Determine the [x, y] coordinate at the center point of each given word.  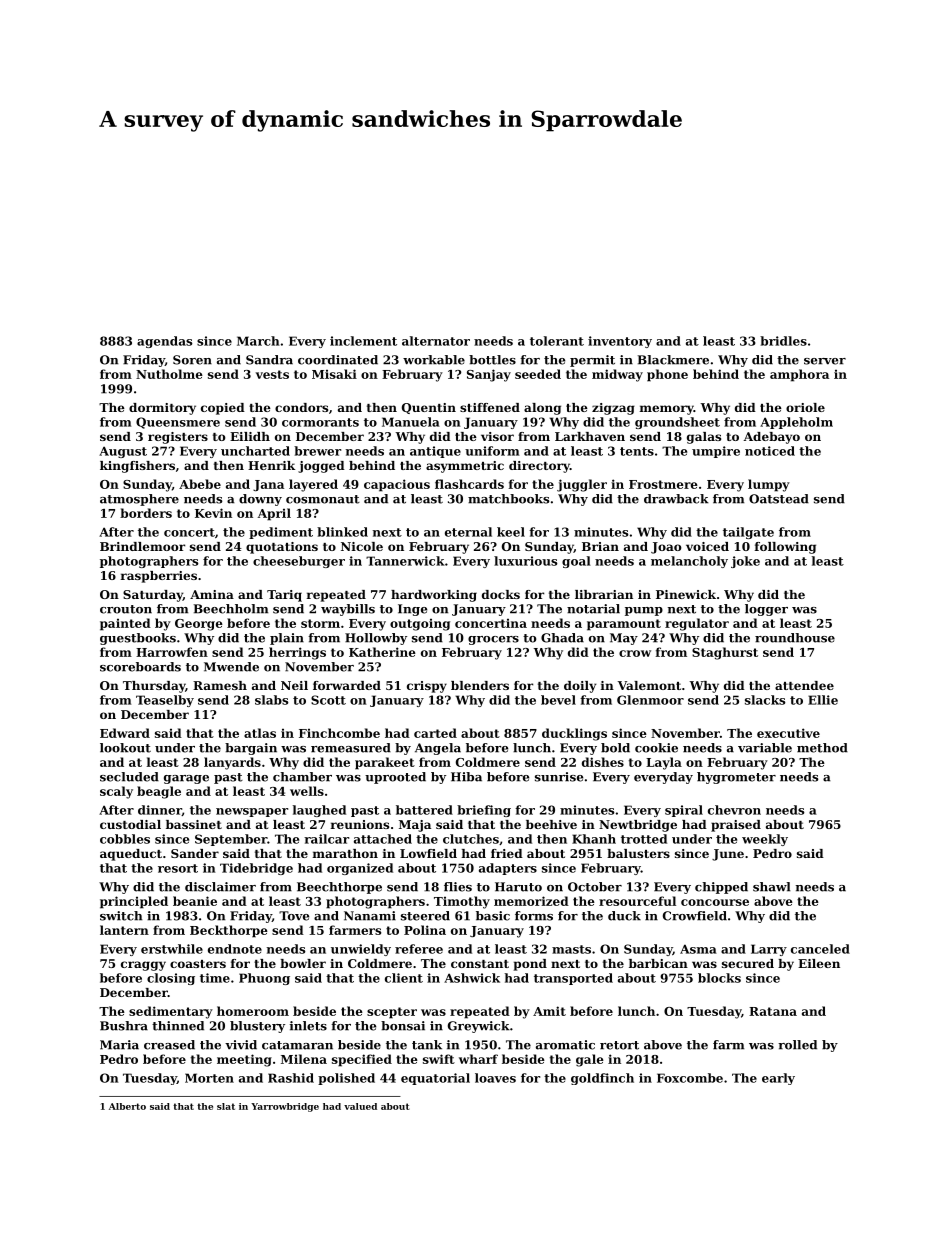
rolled [797, 1045]
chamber [302, 777]
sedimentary [171, 1012]
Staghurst [725, 653]
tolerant [557, 341]
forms [534, 916]
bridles [783, 341]
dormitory [162, 409]
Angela [438, 749]
